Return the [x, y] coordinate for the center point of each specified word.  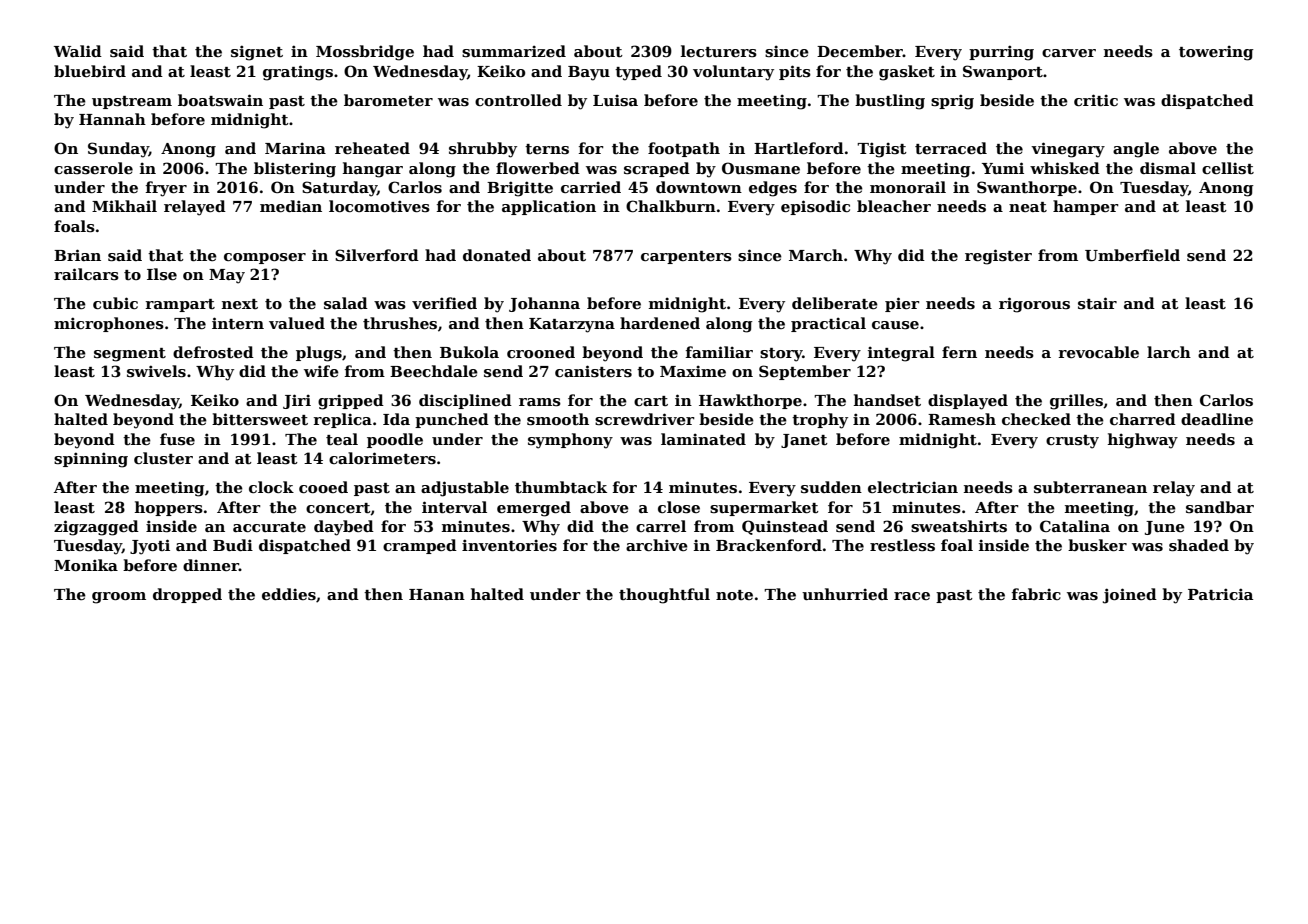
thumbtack [561, 487]
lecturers [719, 51]
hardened [660, 323]
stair [1097, 303]
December [860, 51]
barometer [388, 100]
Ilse [162, 274]
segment [130, 355]
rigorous [1034, 305]
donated [497, 255]
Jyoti [150, 547]
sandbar [1220, 507]
